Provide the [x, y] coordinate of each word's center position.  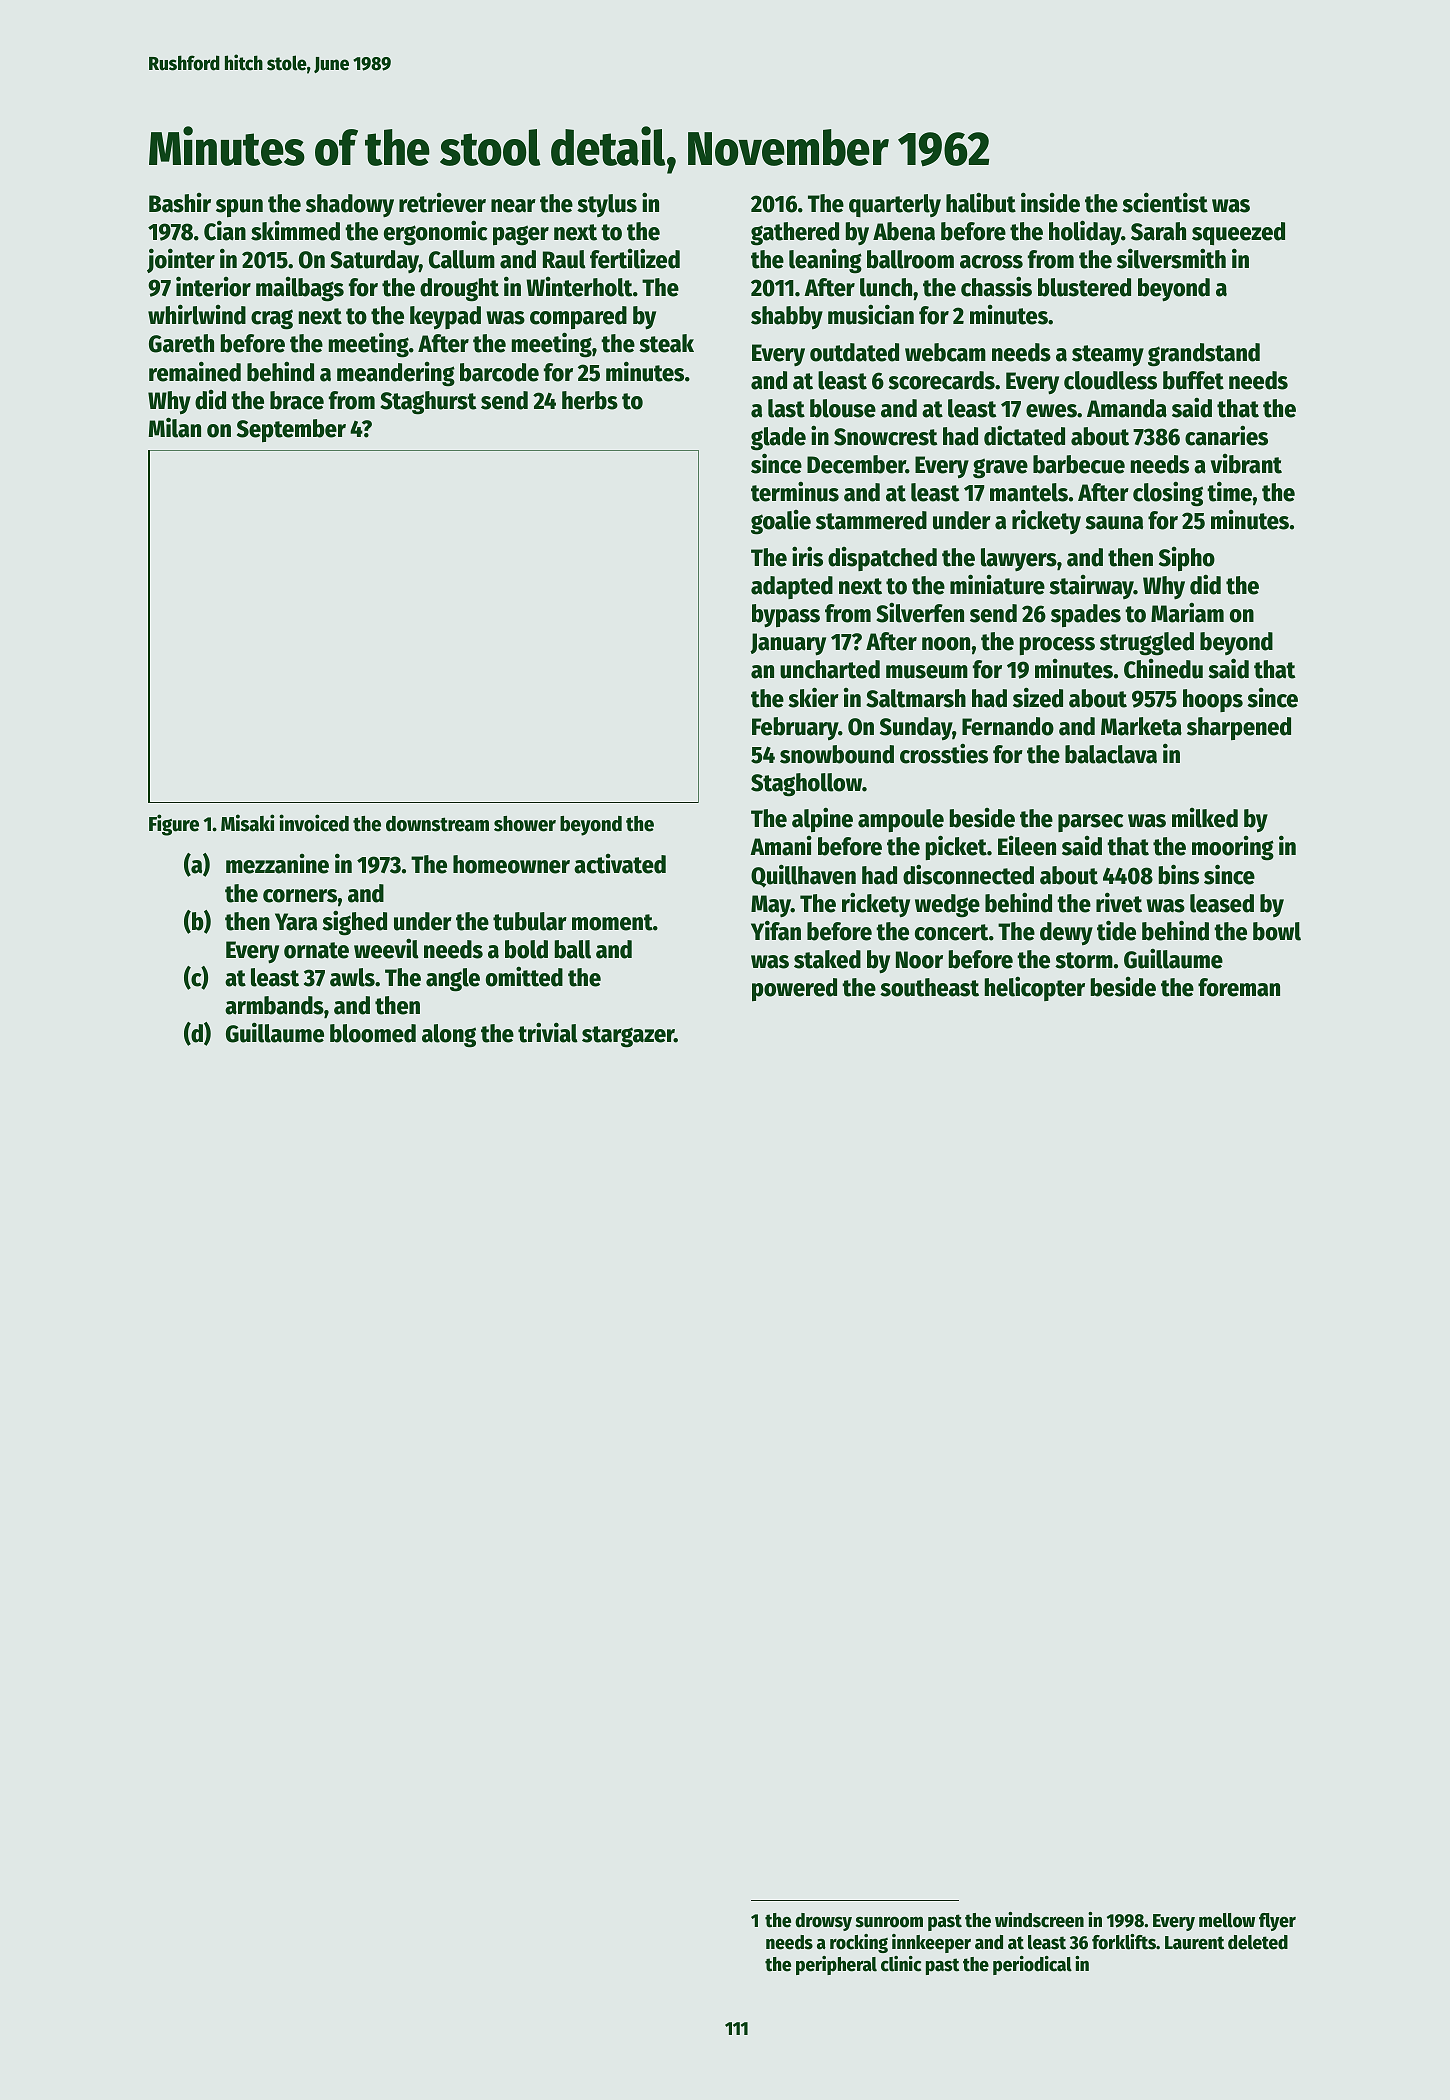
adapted [792, 587]
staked [827, 959]
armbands [274, 1005]
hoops [1213, 700]
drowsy [823, 1922]
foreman [1239, 987]
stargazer [628, 1037]
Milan [175, 427]
